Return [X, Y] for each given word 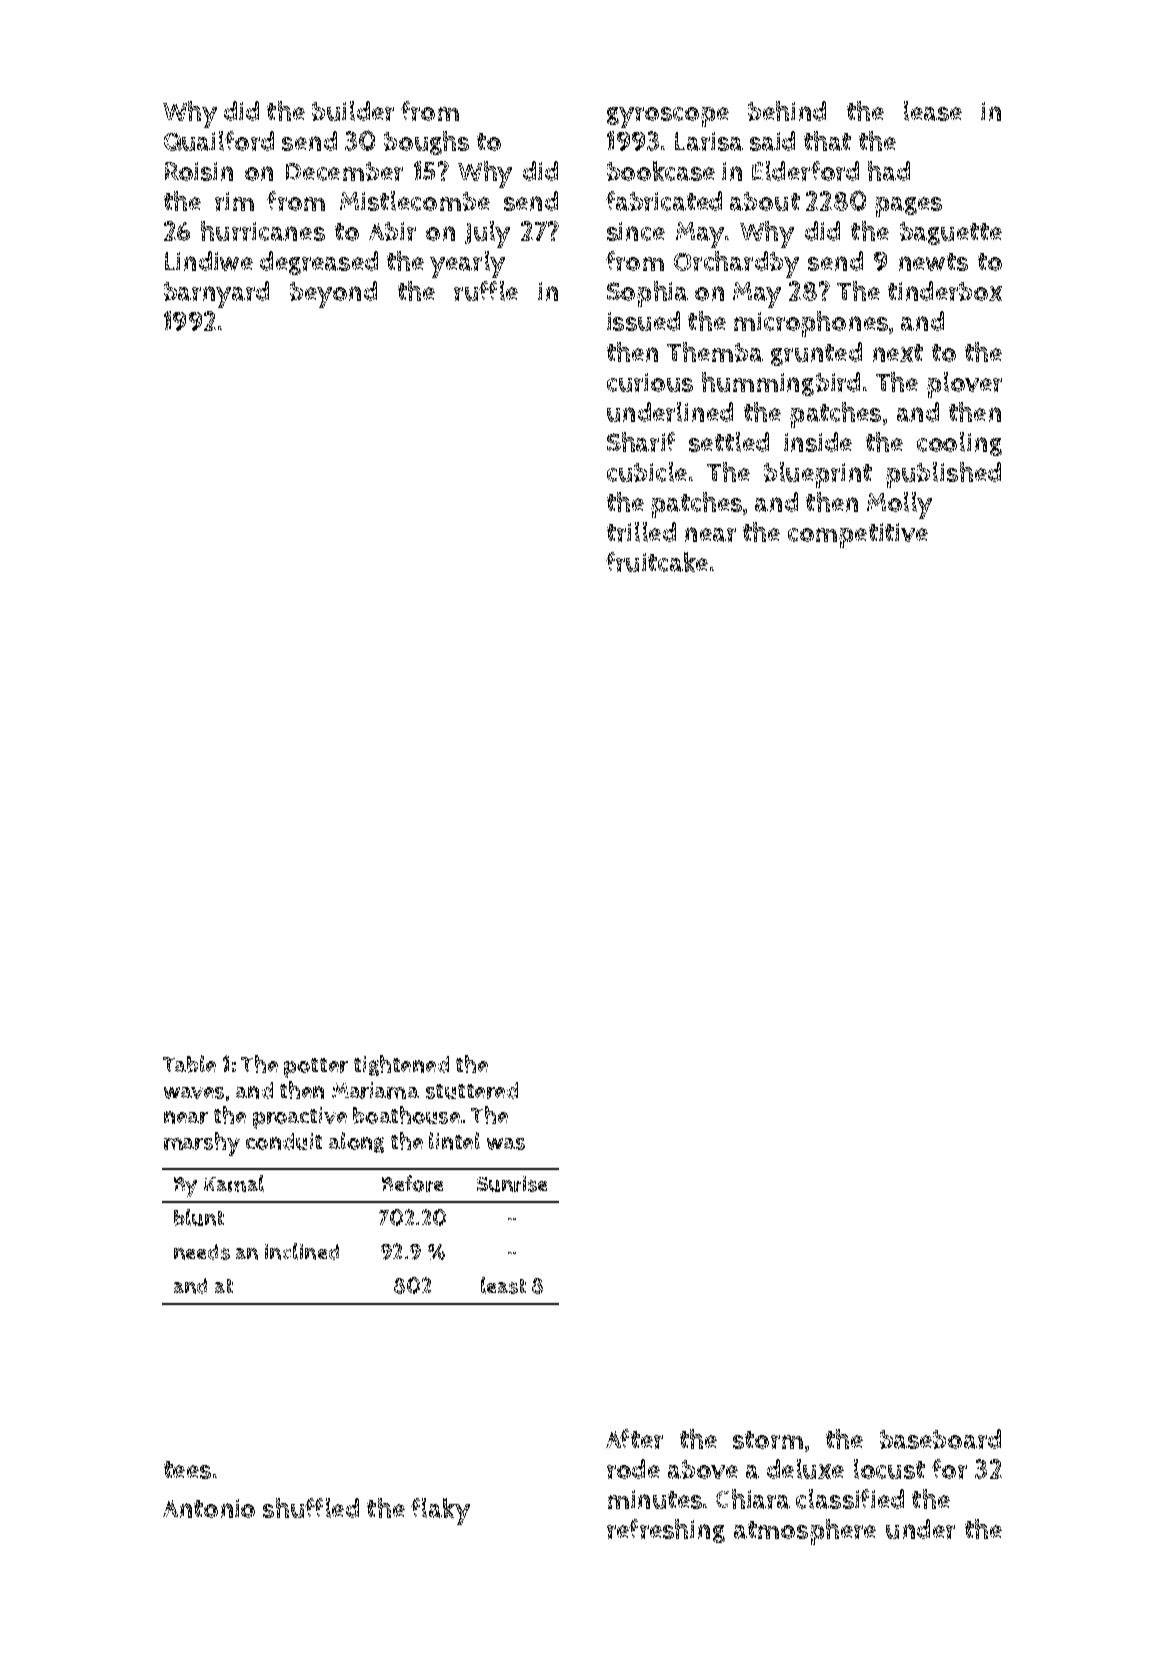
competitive [858, 535]
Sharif [641, 442]
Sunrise [512, 1184]
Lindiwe [209, 261]
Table [189, 1064]
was [506, 1144]
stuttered [472, 1090]
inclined [302, 1251]
